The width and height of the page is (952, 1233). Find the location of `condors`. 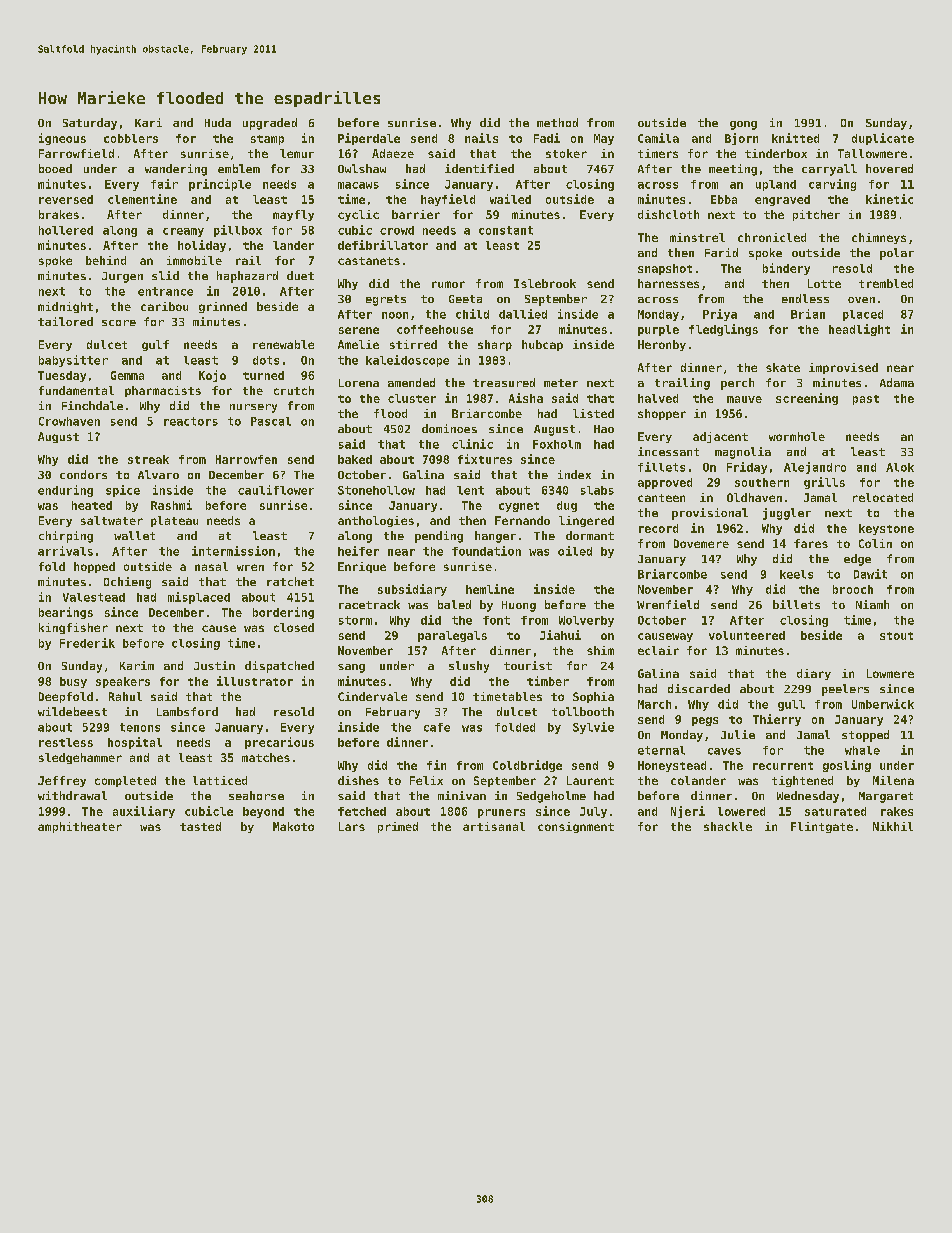

condors is located at coordinates (83, 474).
